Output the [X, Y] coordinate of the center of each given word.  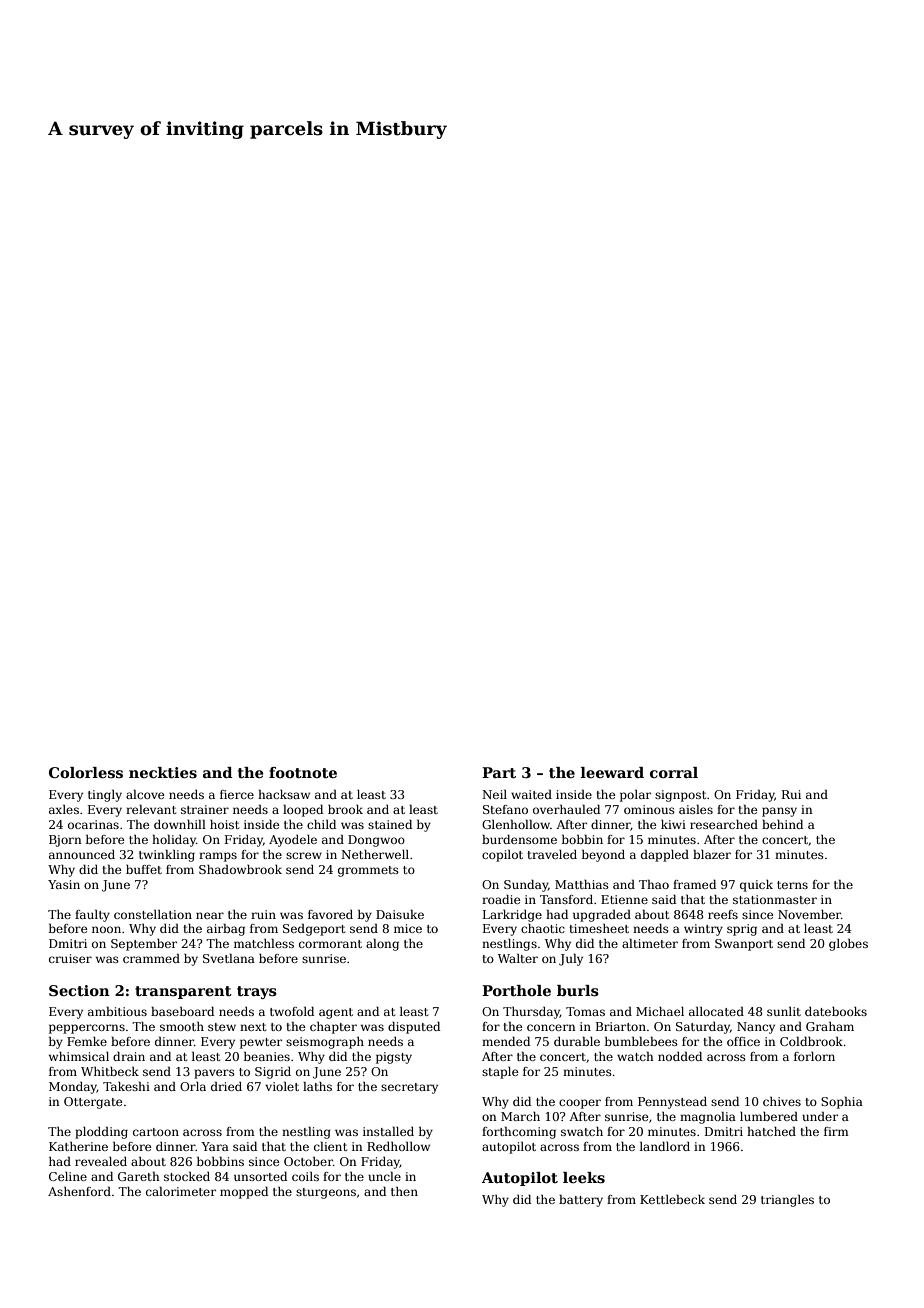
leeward [612, 772]
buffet [144, 869]
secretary [409, 1088]
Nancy [756, 1028]
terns [792, 885]
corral [674, 772]
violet [282, 1086]
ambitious [117, 1011]
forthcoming [519, 1133]
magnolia [708, 1118]
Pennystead [672, 1103]
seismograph [325, 1043]
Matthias [582, 884]
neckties [163, 772]
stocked [187, 1176]
